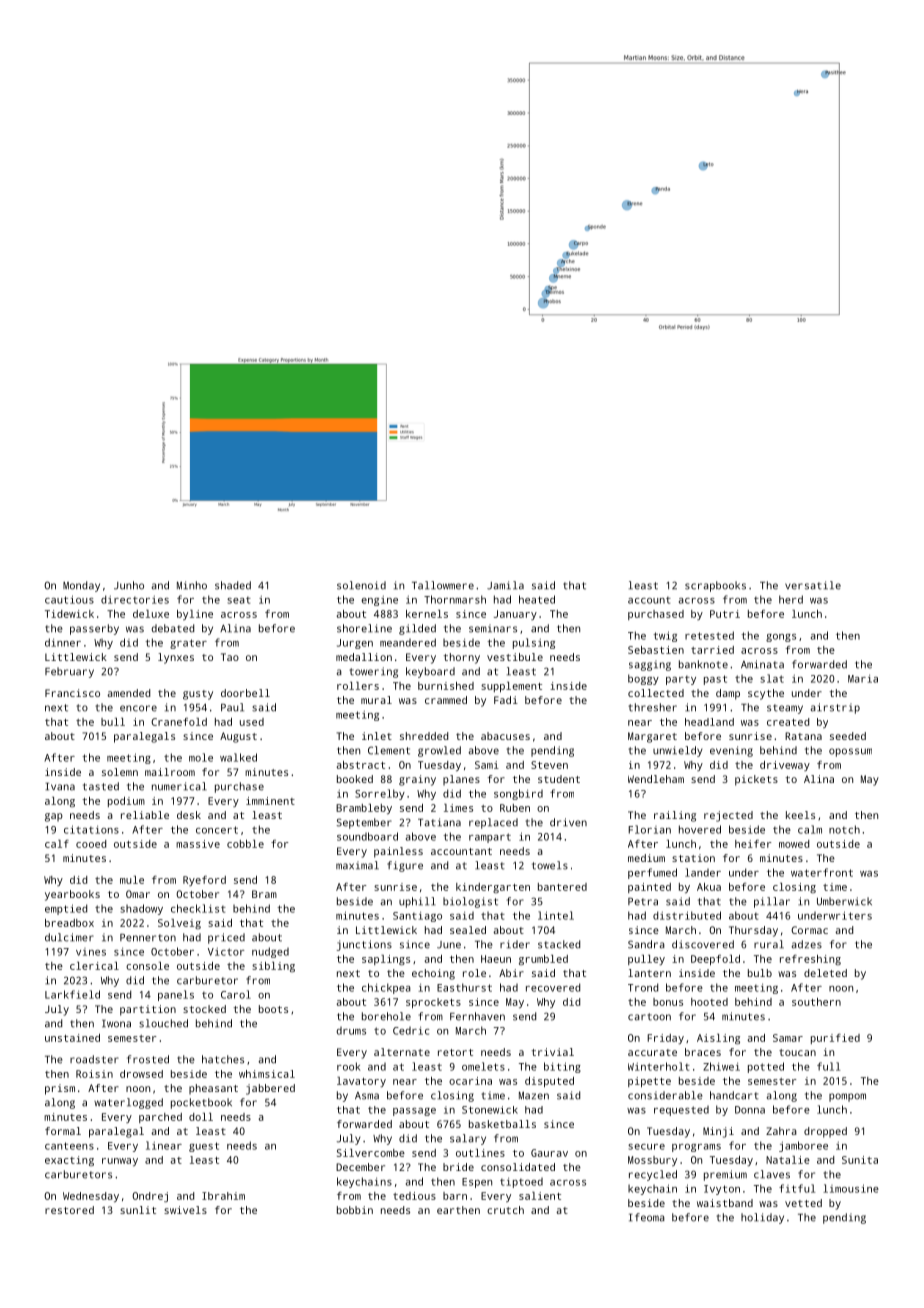 Image resolution: width=924 pixels, height=1308 pixels. I want to click on airstrip, so click(835, 708).
